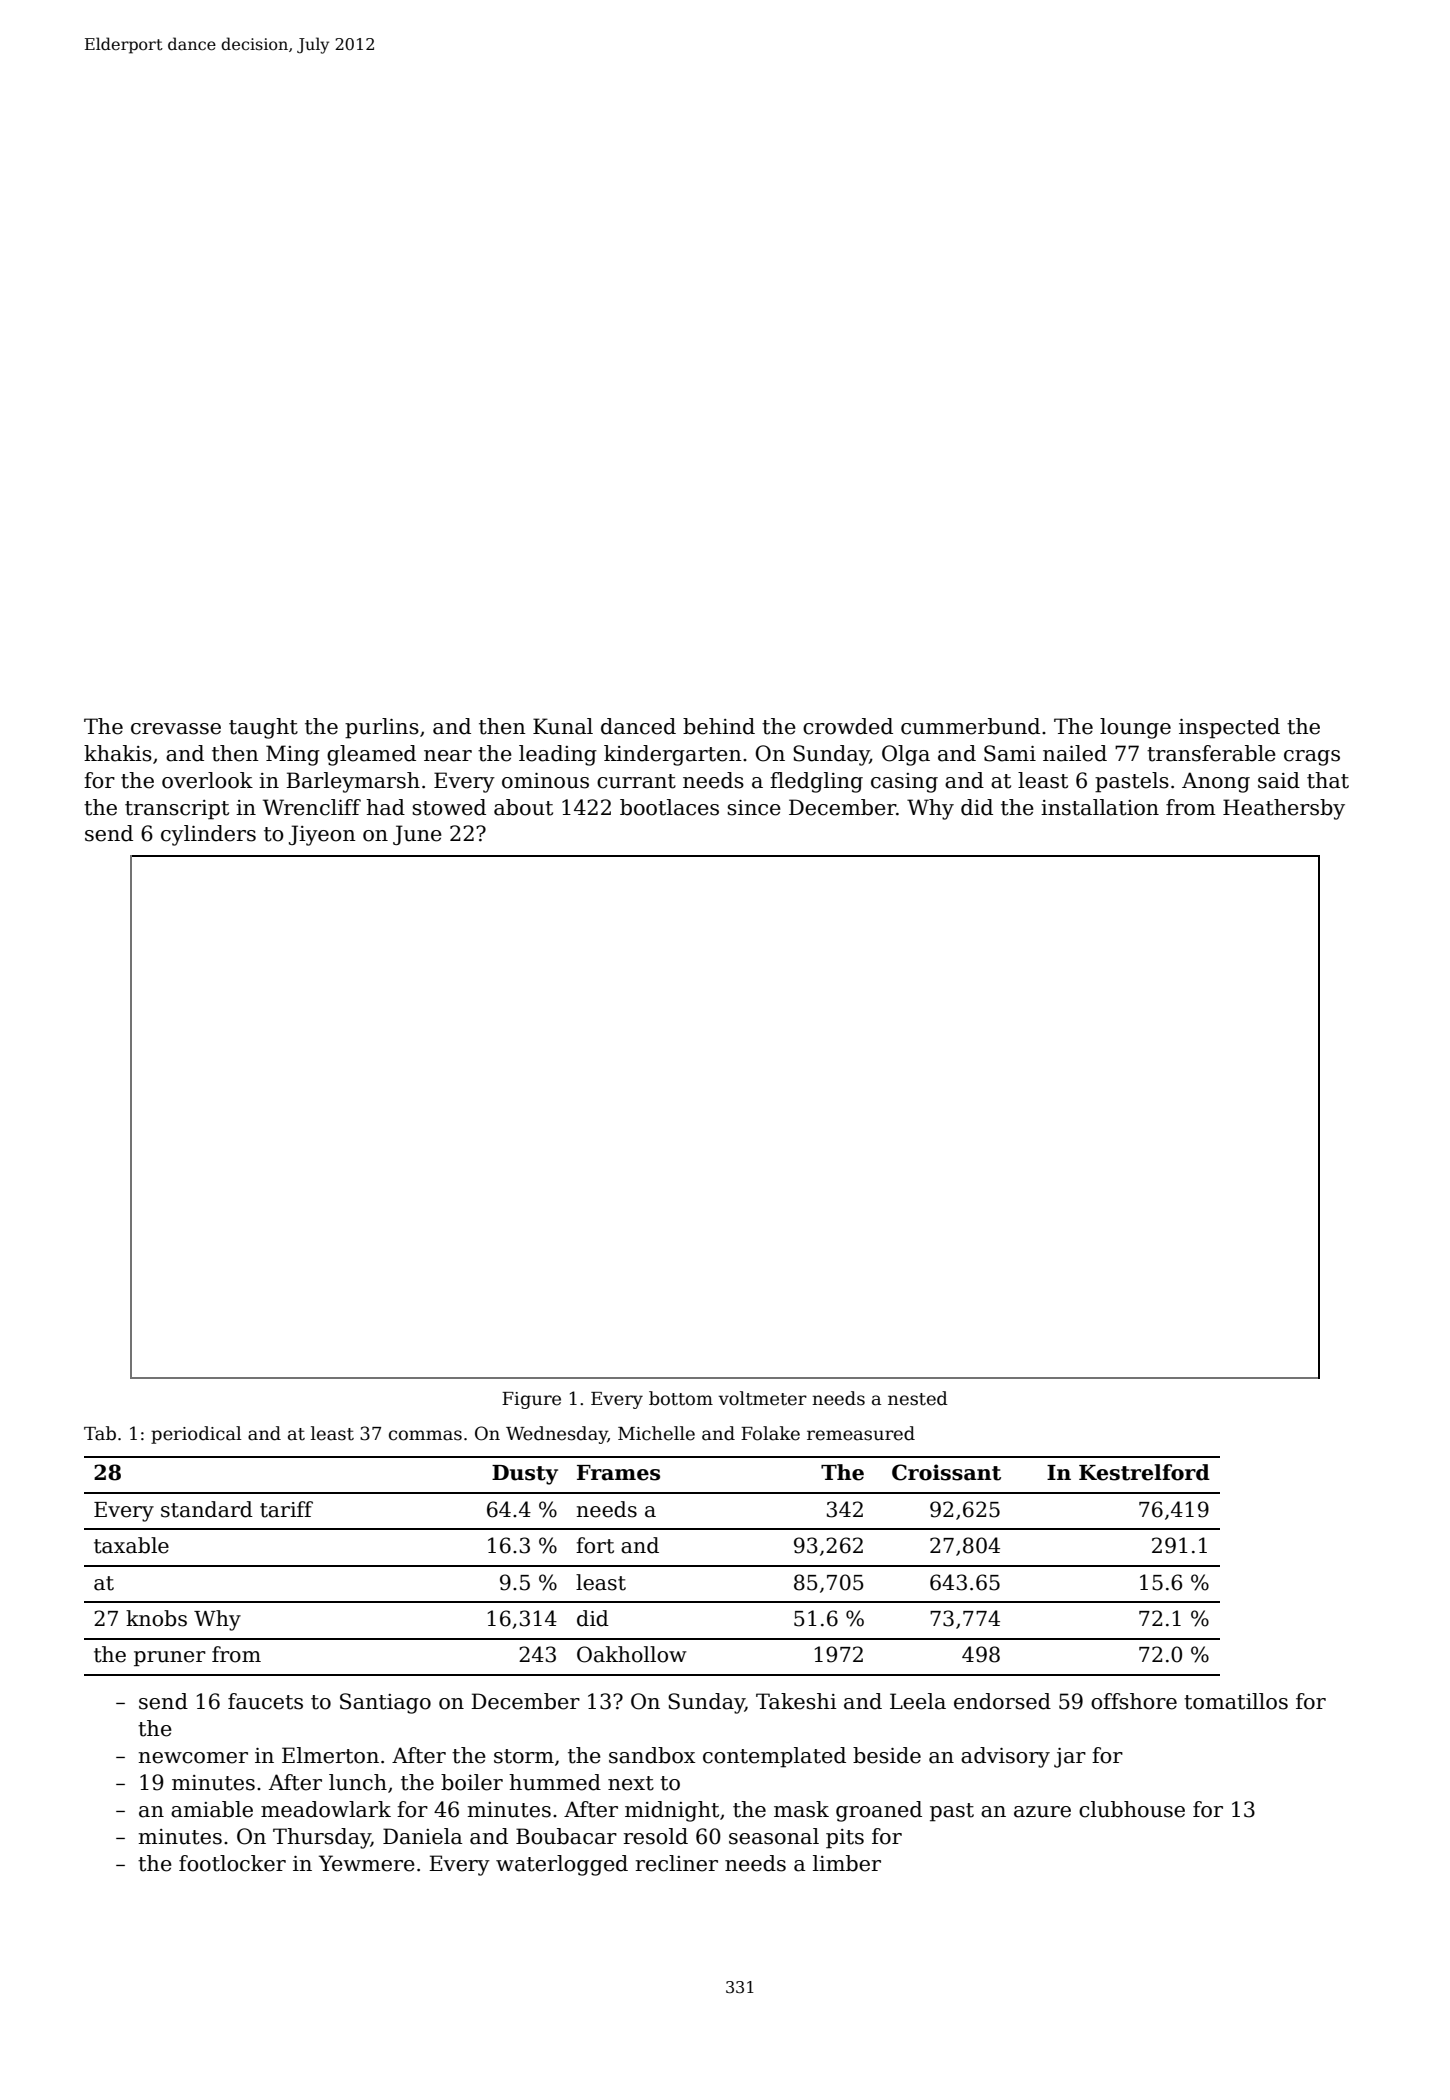 This image has height=2100, width=1450. I want to click on lunch, so click(358, 1782).
